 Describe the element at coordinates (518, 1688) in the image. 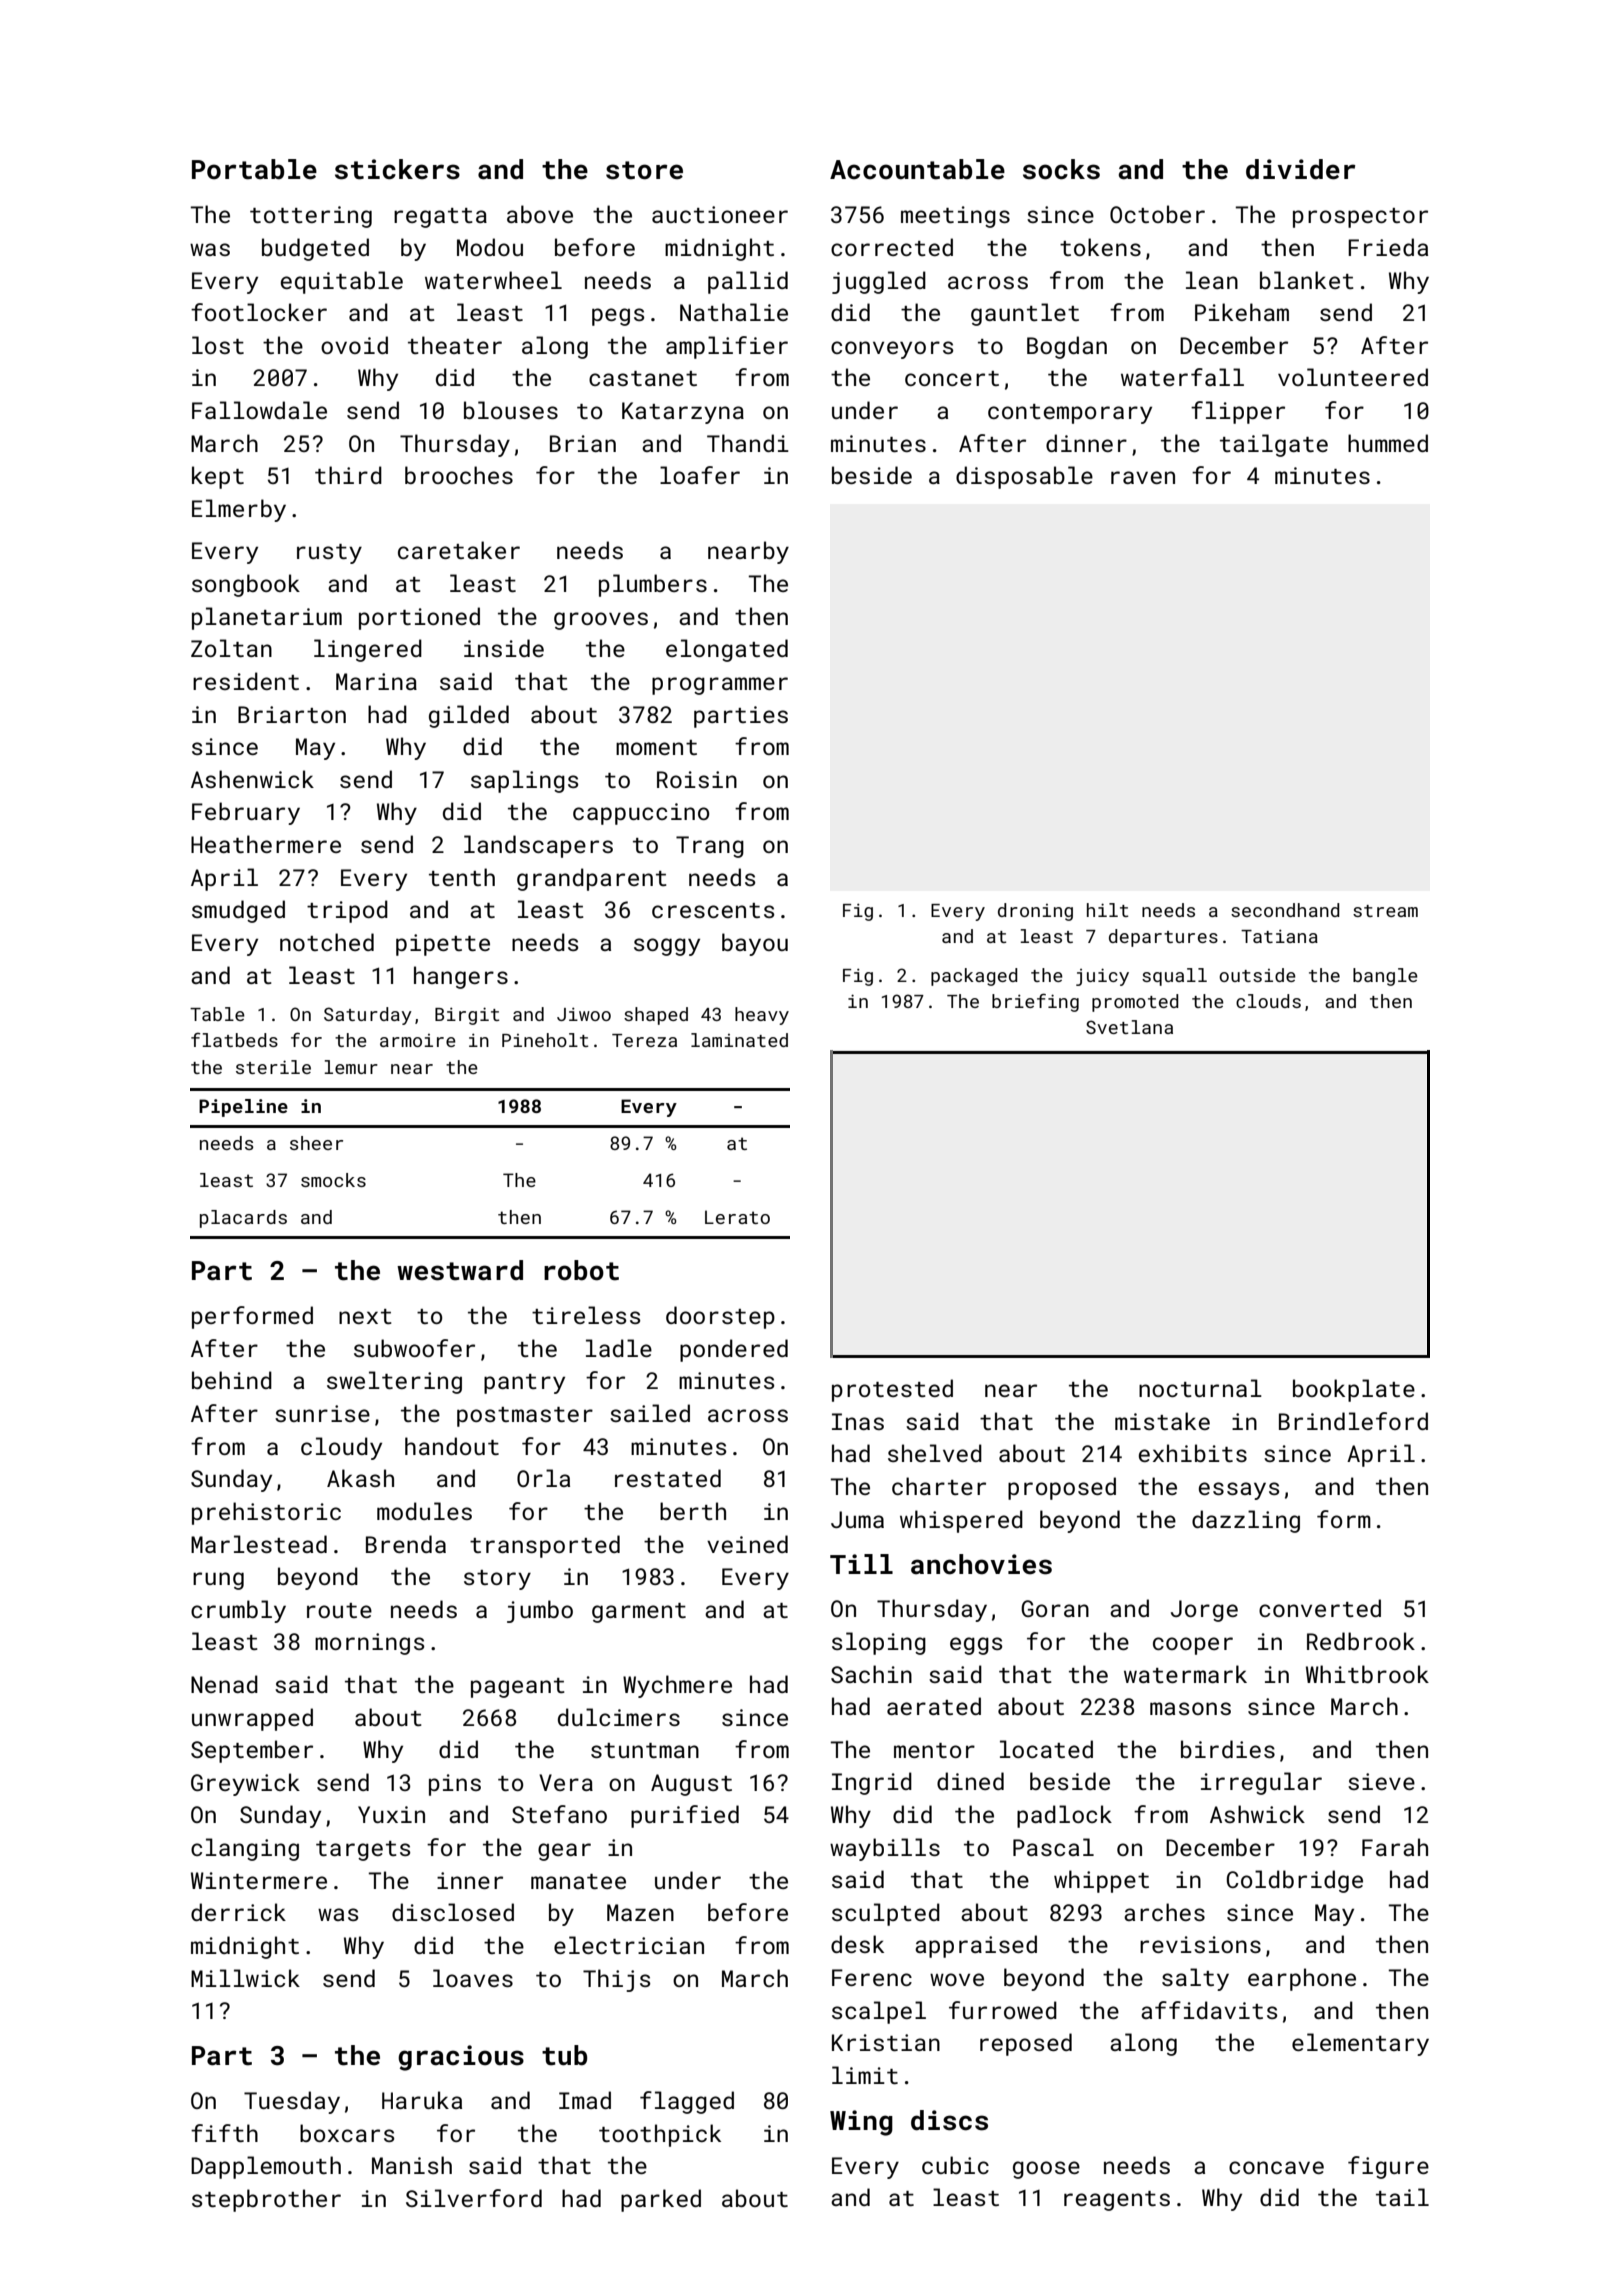

I see `pageant` at that location.
